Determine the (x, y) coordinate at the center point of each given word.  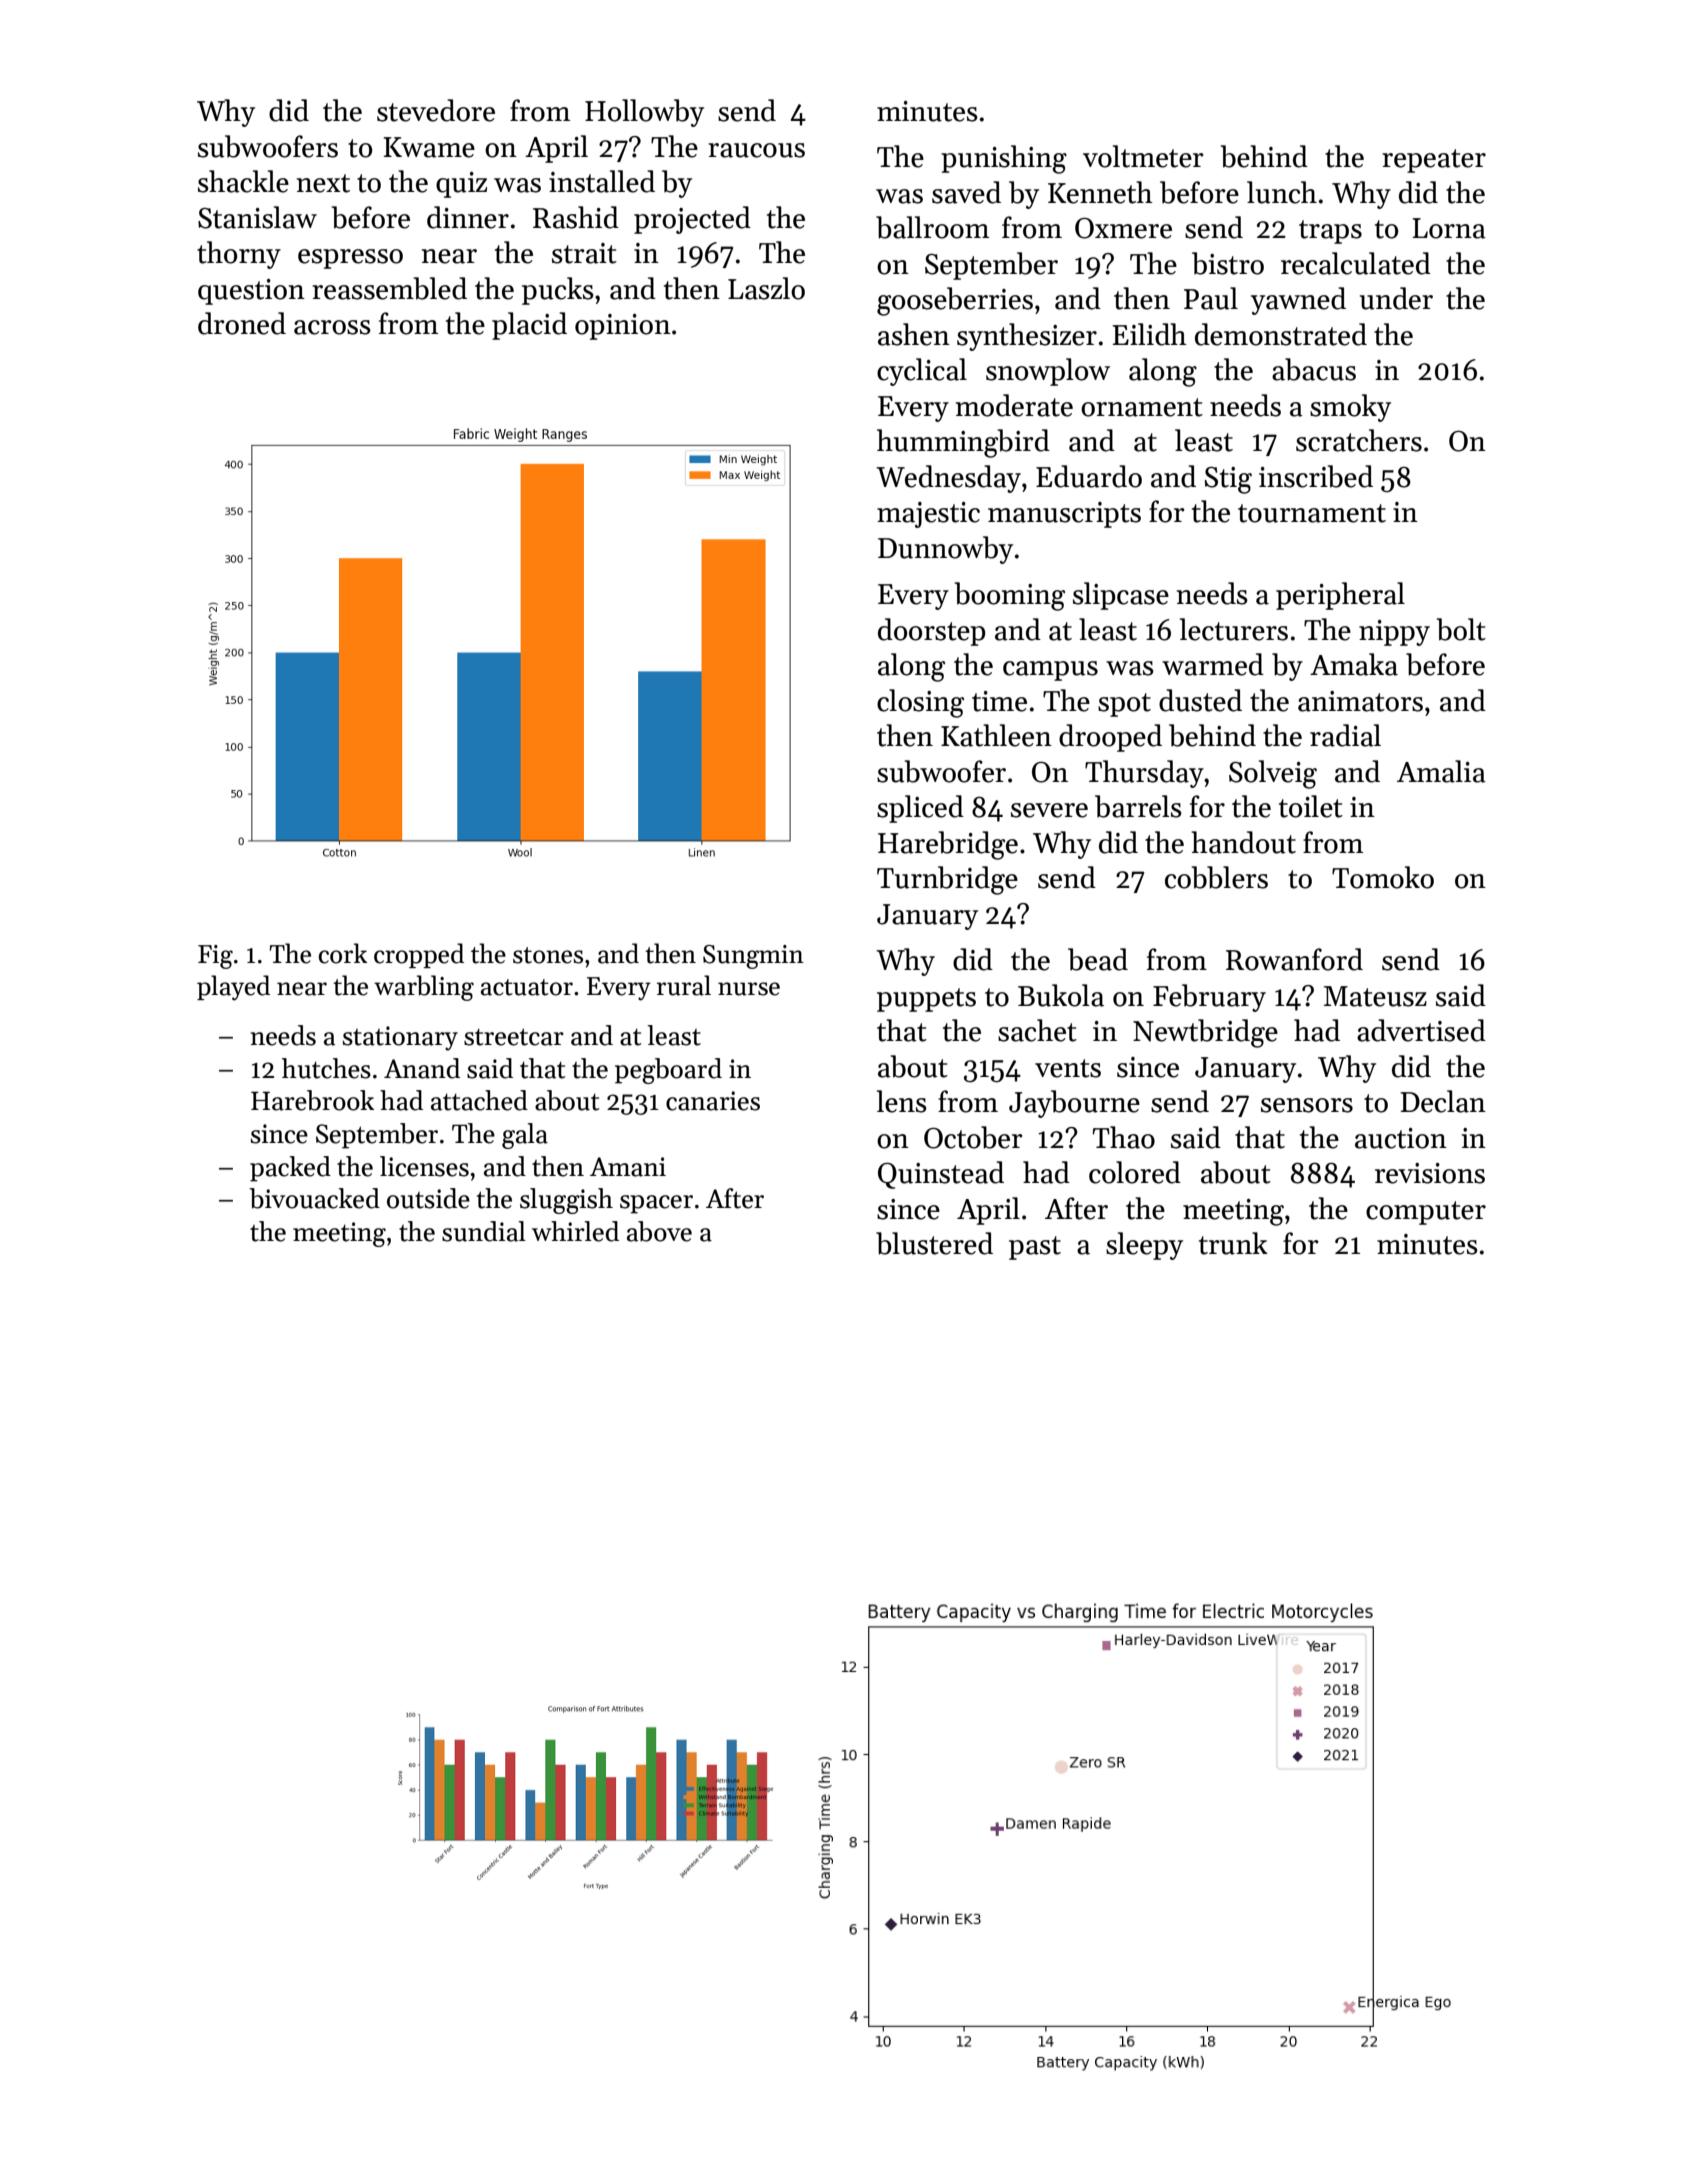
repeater (1434, 161)
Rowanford (1294, 959)
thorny (239, 255)
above (659, 1231)
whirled (575, 1231)
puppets (926, 1000)
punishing (1004, 159)
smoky (1350, 408)
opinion (623, 327)
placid (529, 326)
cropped (419, 955)
